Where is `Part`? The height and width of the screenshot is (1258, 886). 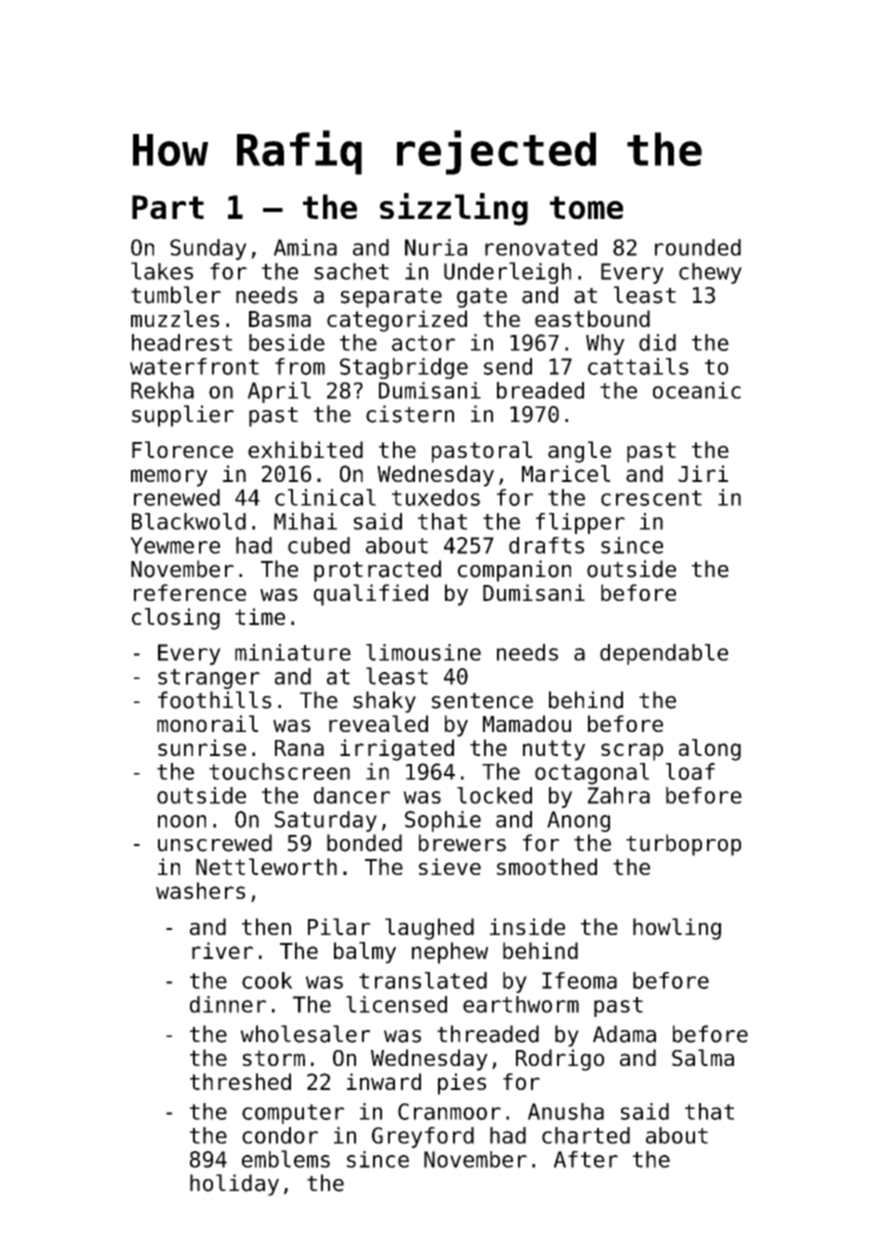
Part is located at coordinates (168, 207).
